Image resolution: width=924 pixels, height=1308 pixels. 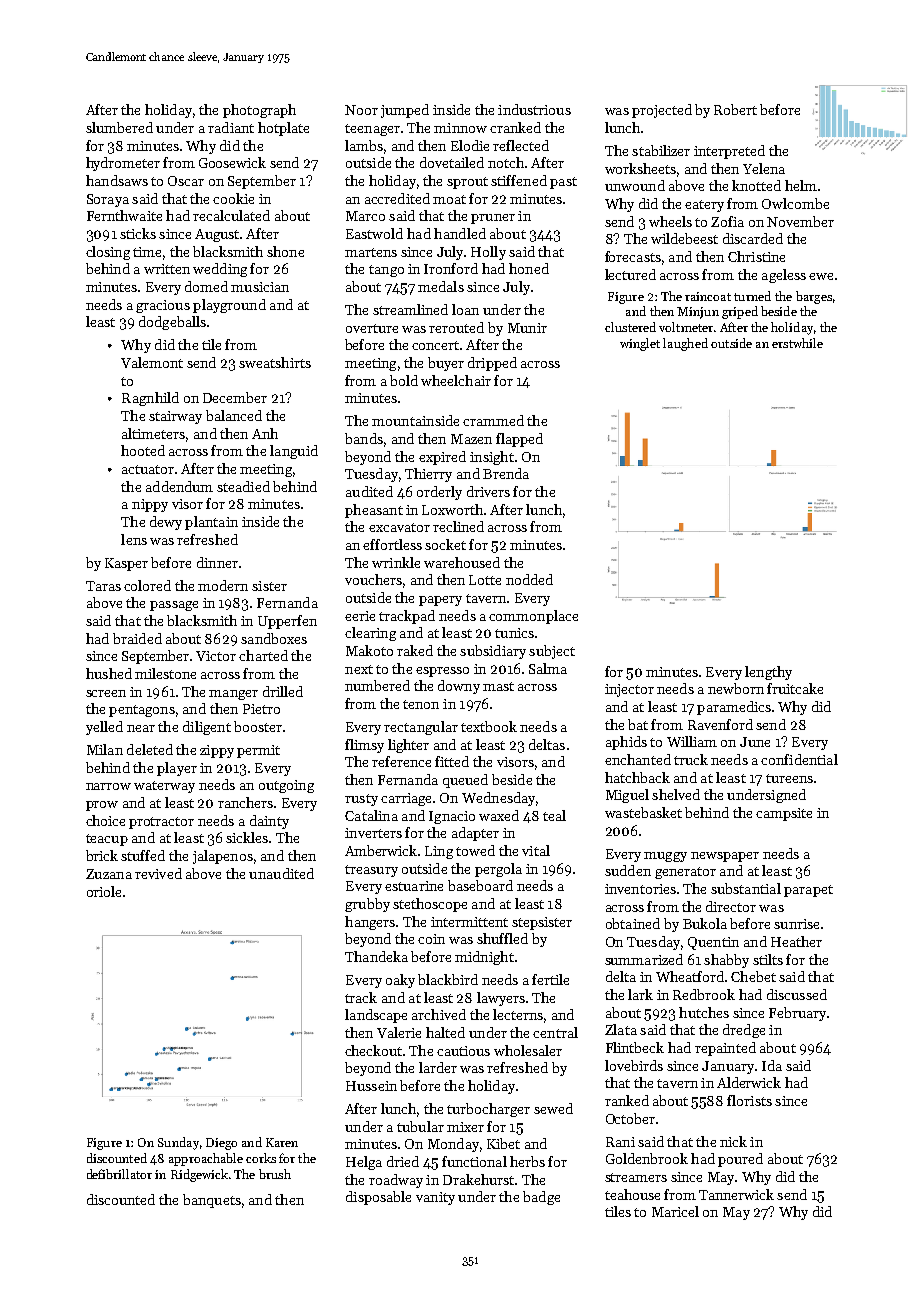 I want to click on Tannerwick, so click(x=736, y=1194).
